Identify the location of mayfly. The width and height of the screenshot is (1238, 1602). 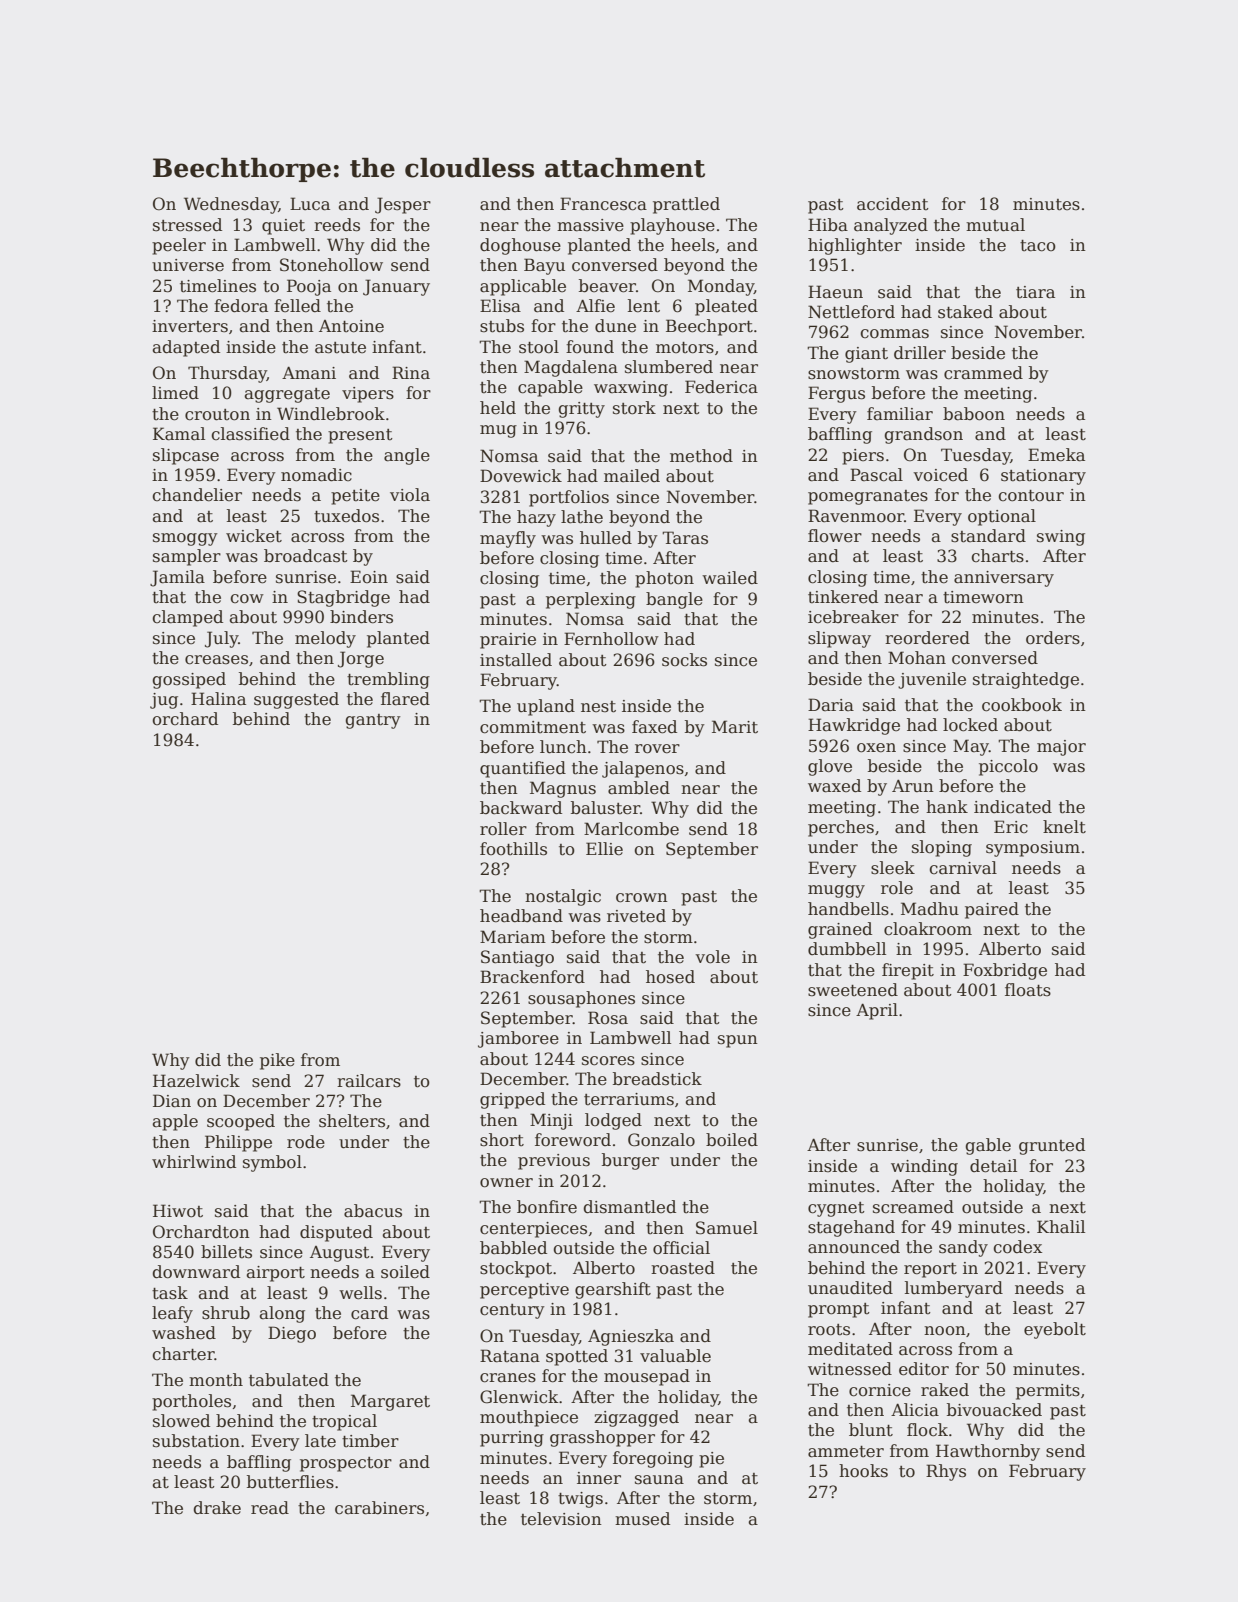
(508, 539).
